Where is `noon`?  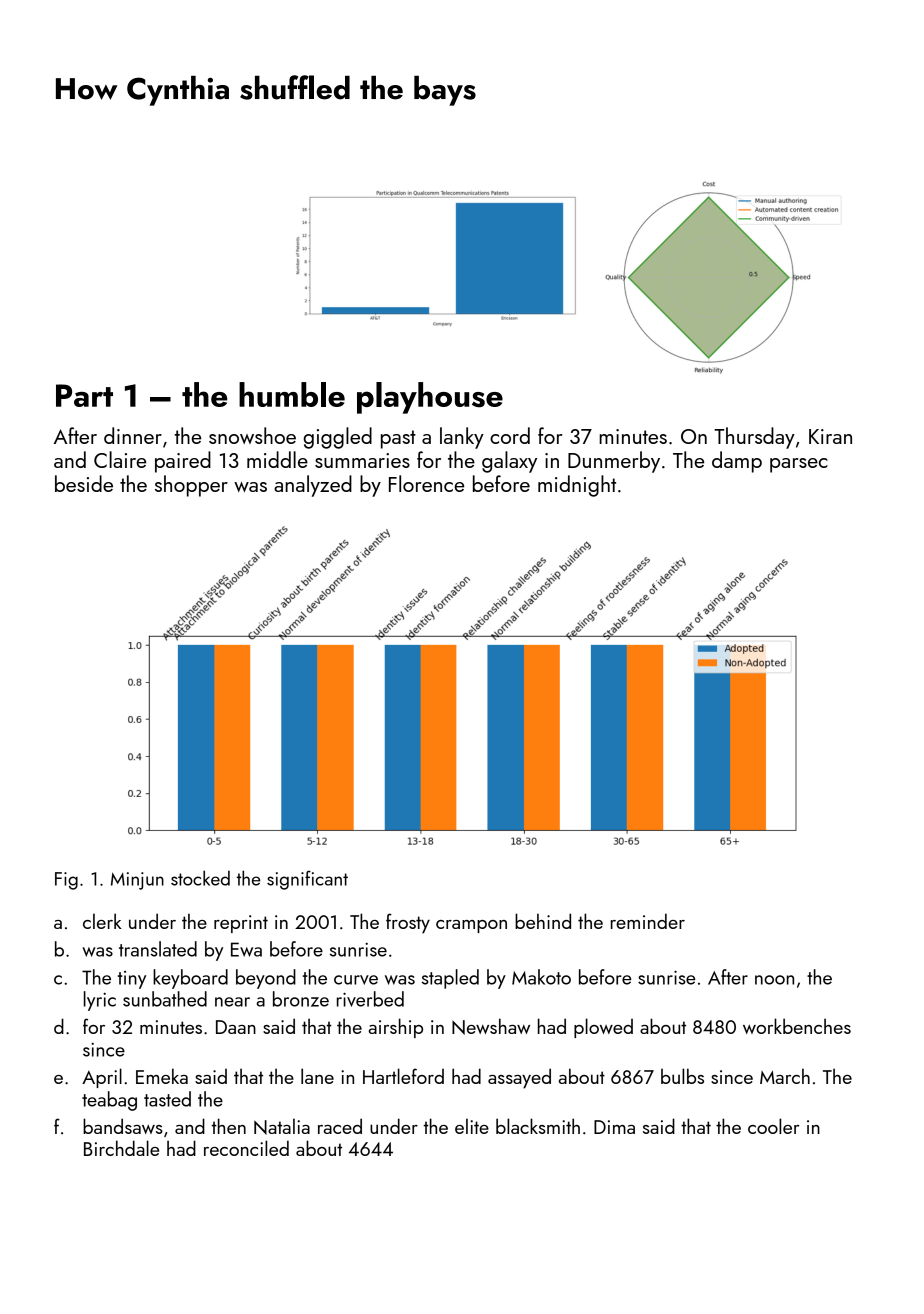 noon is located at coordinates (774, 980).
